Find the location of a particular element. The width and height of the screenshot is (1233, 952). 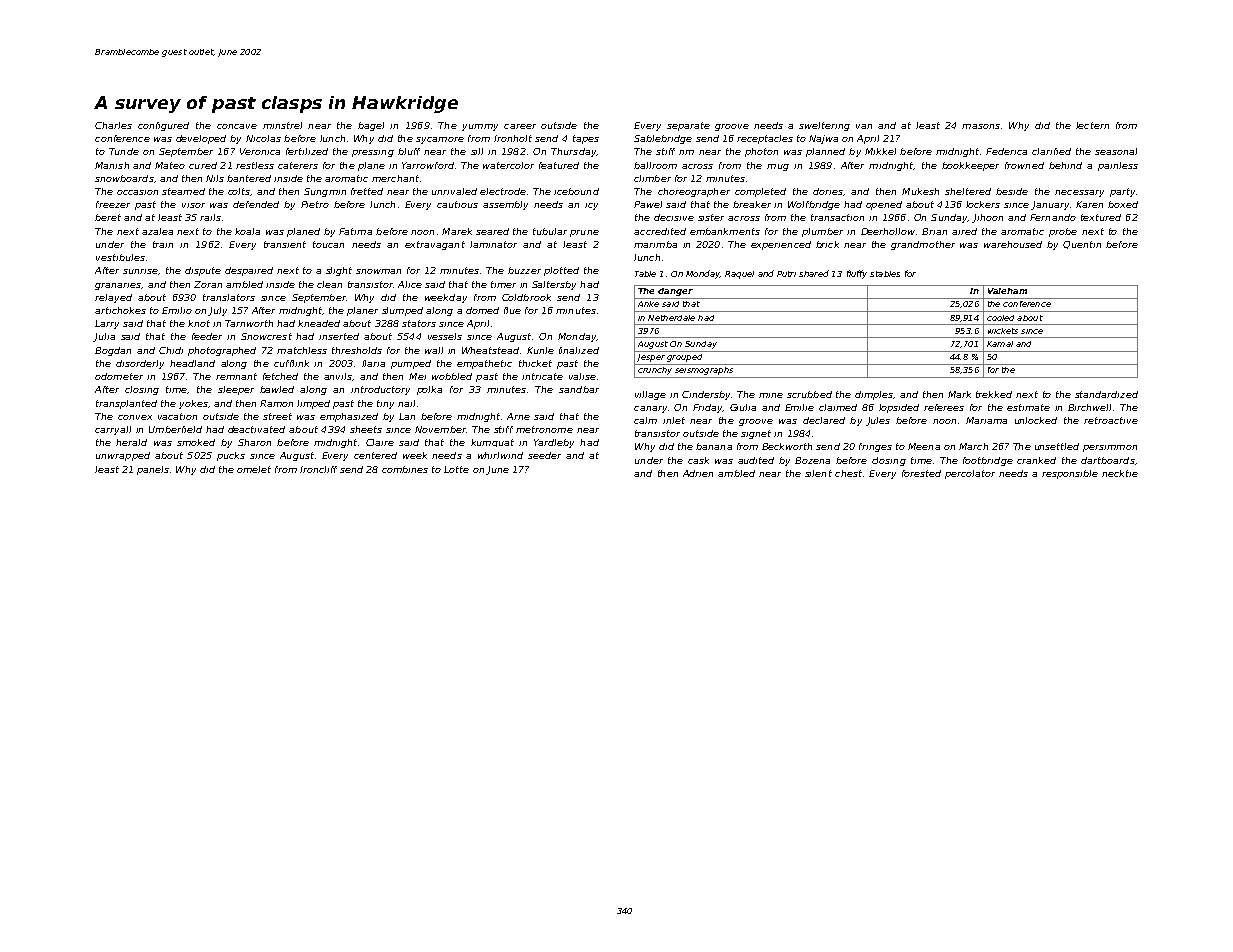

clean is located at coordinates (329, 284).
